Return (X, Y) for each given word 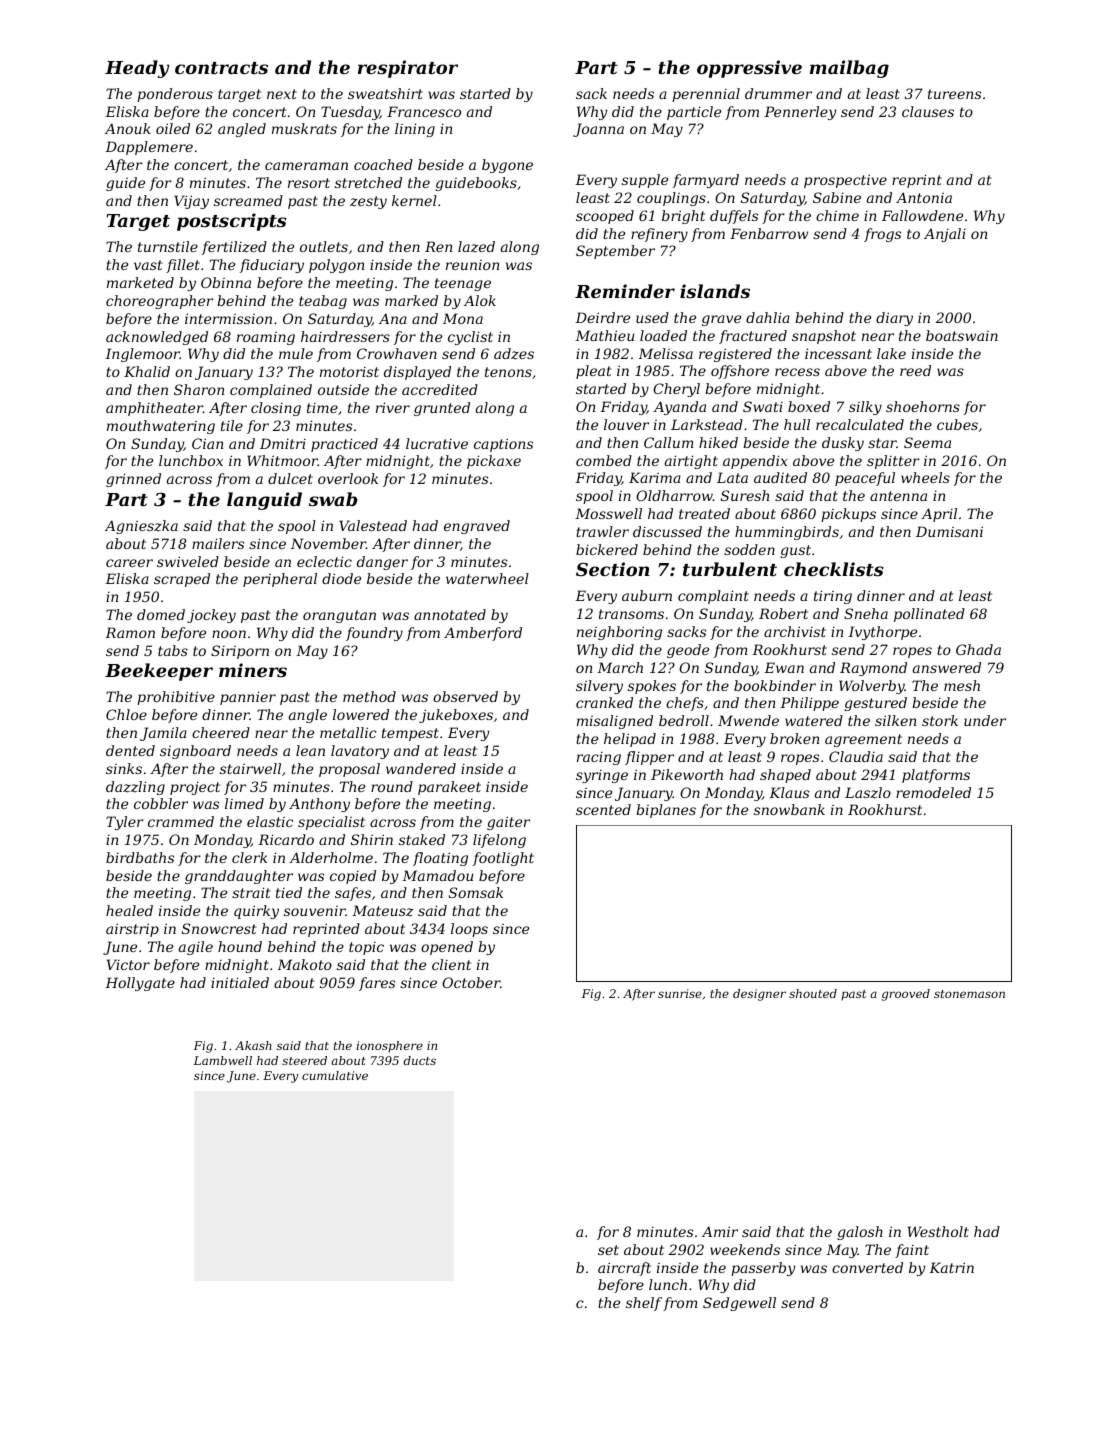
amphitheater (154, 409)
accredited (440, 389)
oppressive (749, 69)
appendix (755, 462)
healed (129, 910)
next (282, 94)
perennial (706, 95)
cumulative (335, 1075)
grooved (906, 995)
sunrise (680, 993)
